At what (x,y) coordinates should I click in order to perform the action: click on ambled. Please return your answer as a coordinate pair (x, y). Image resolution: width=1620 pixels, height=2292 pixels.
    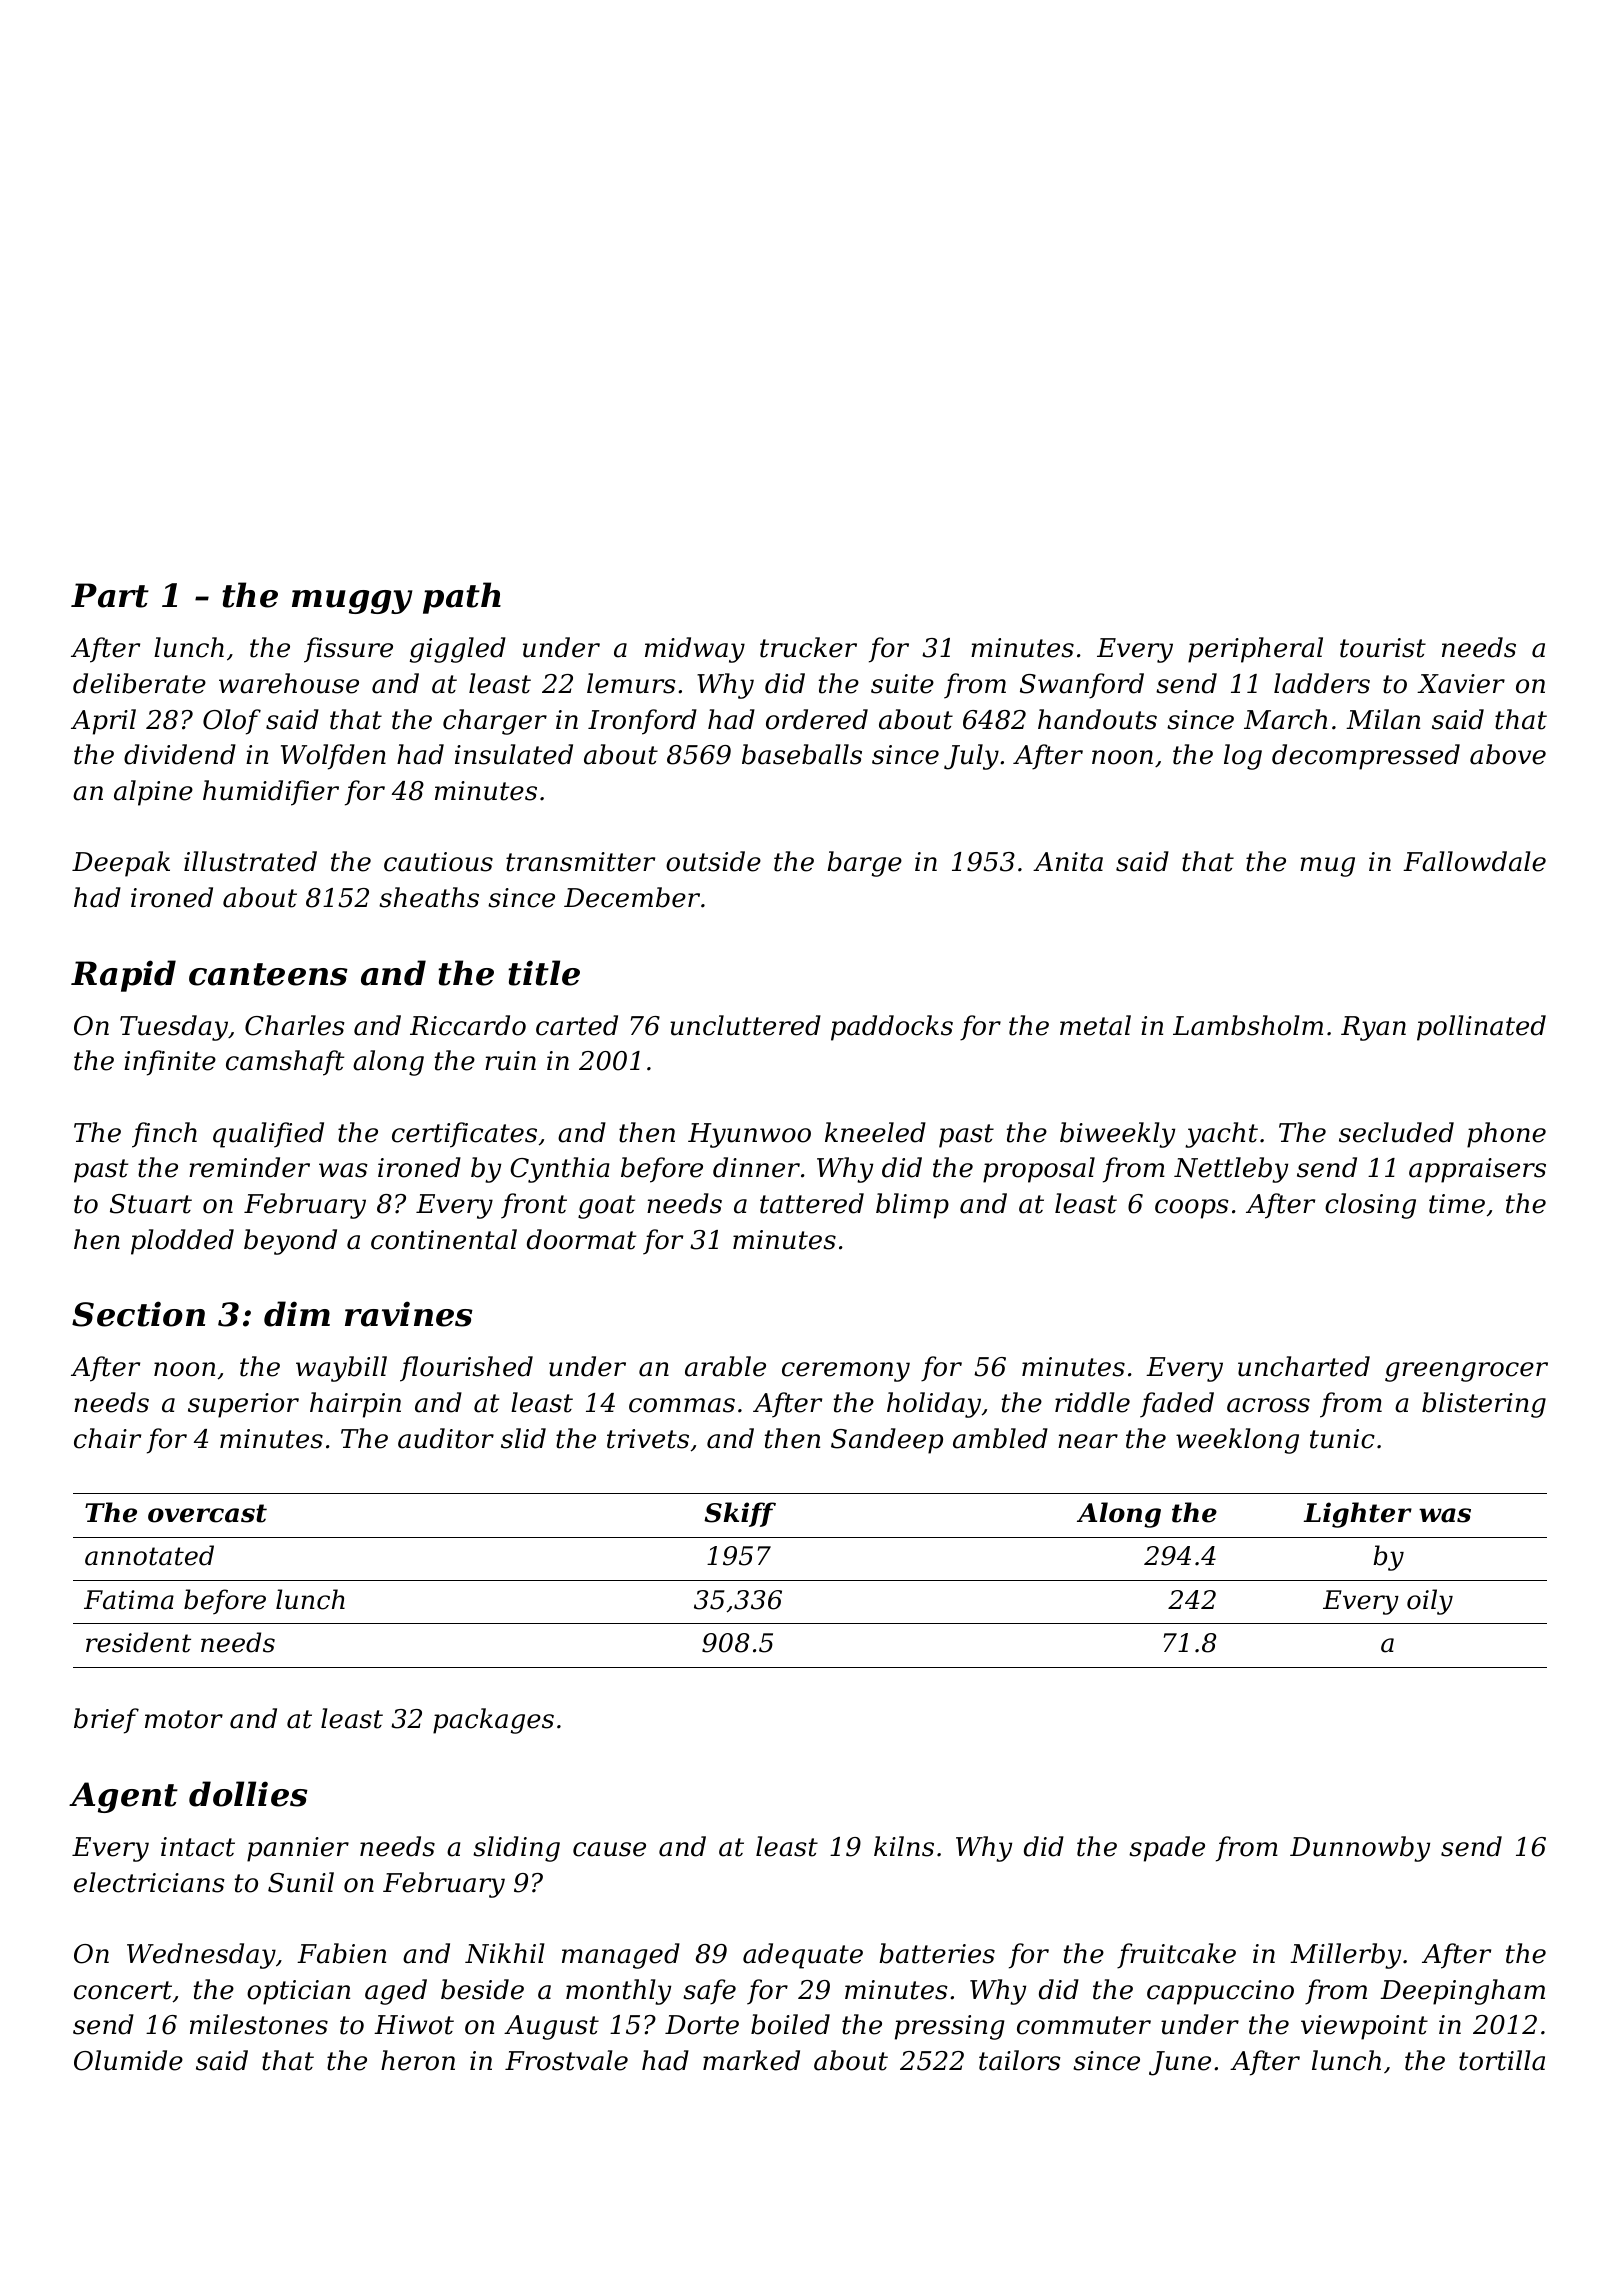
    Looking at the image, I should click on (1000, 1438).
